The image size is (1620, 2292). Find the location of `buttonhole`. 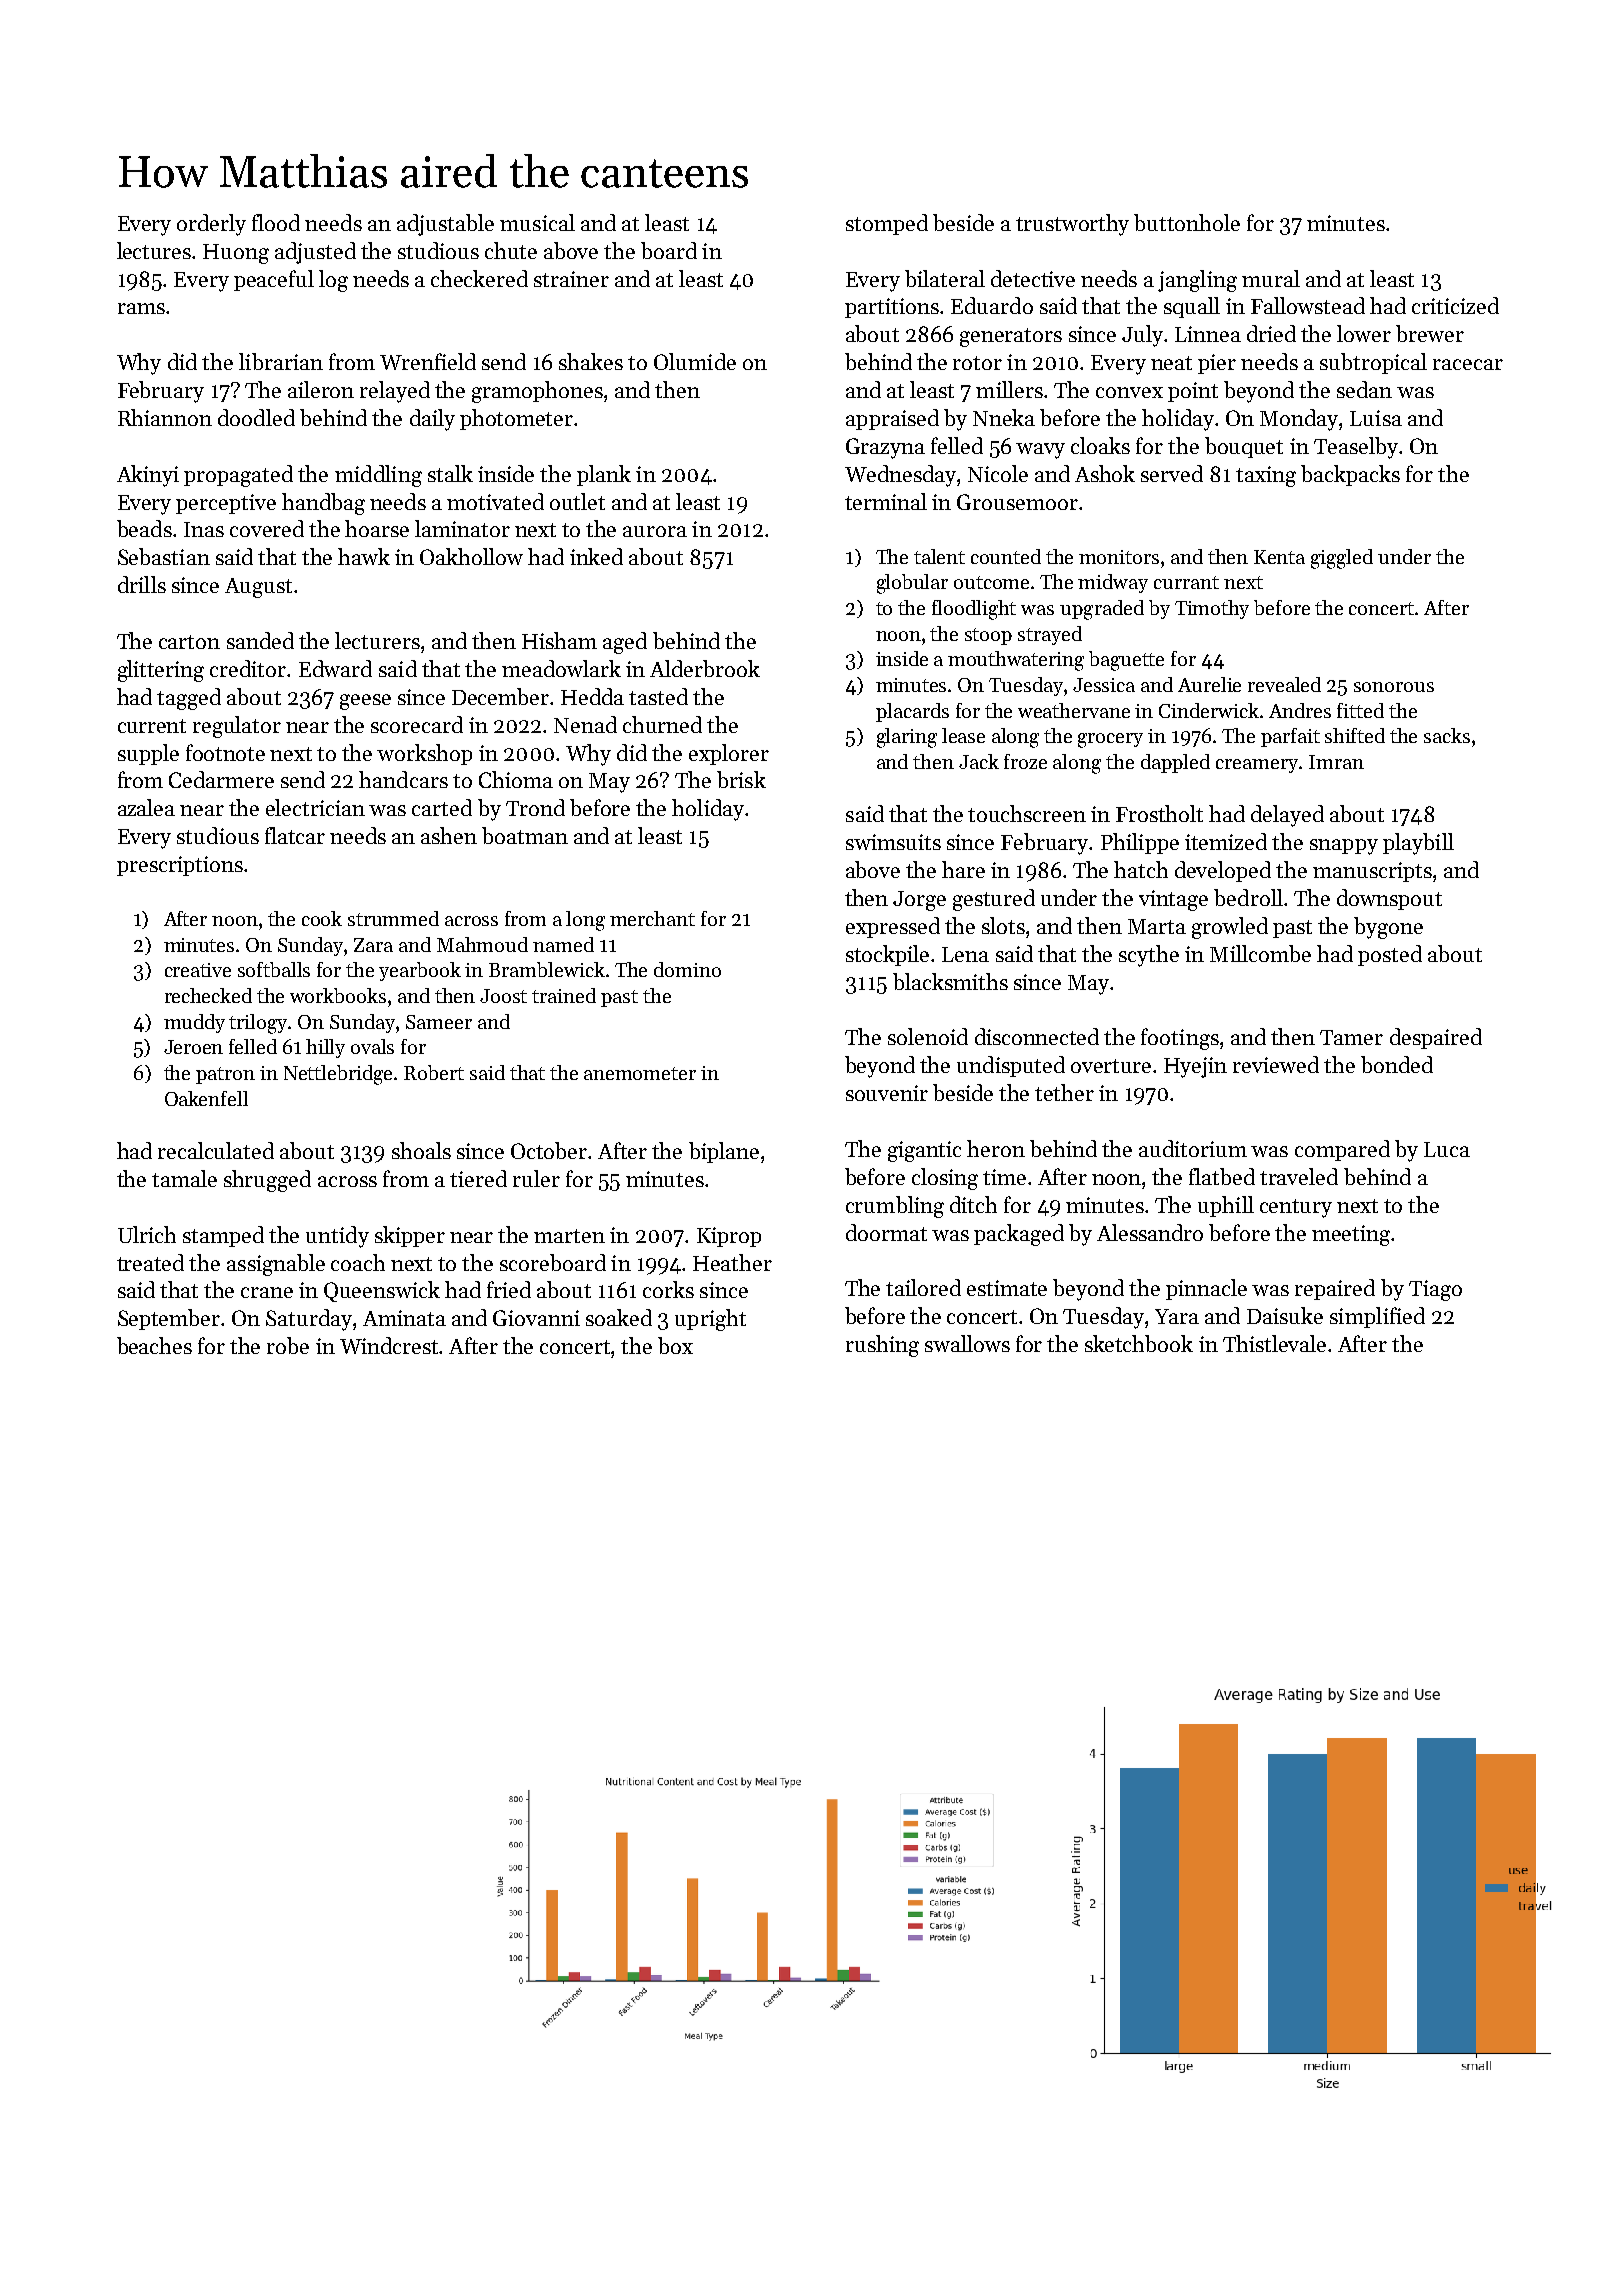

buttonhole is located at coordinates (1187, 222).
